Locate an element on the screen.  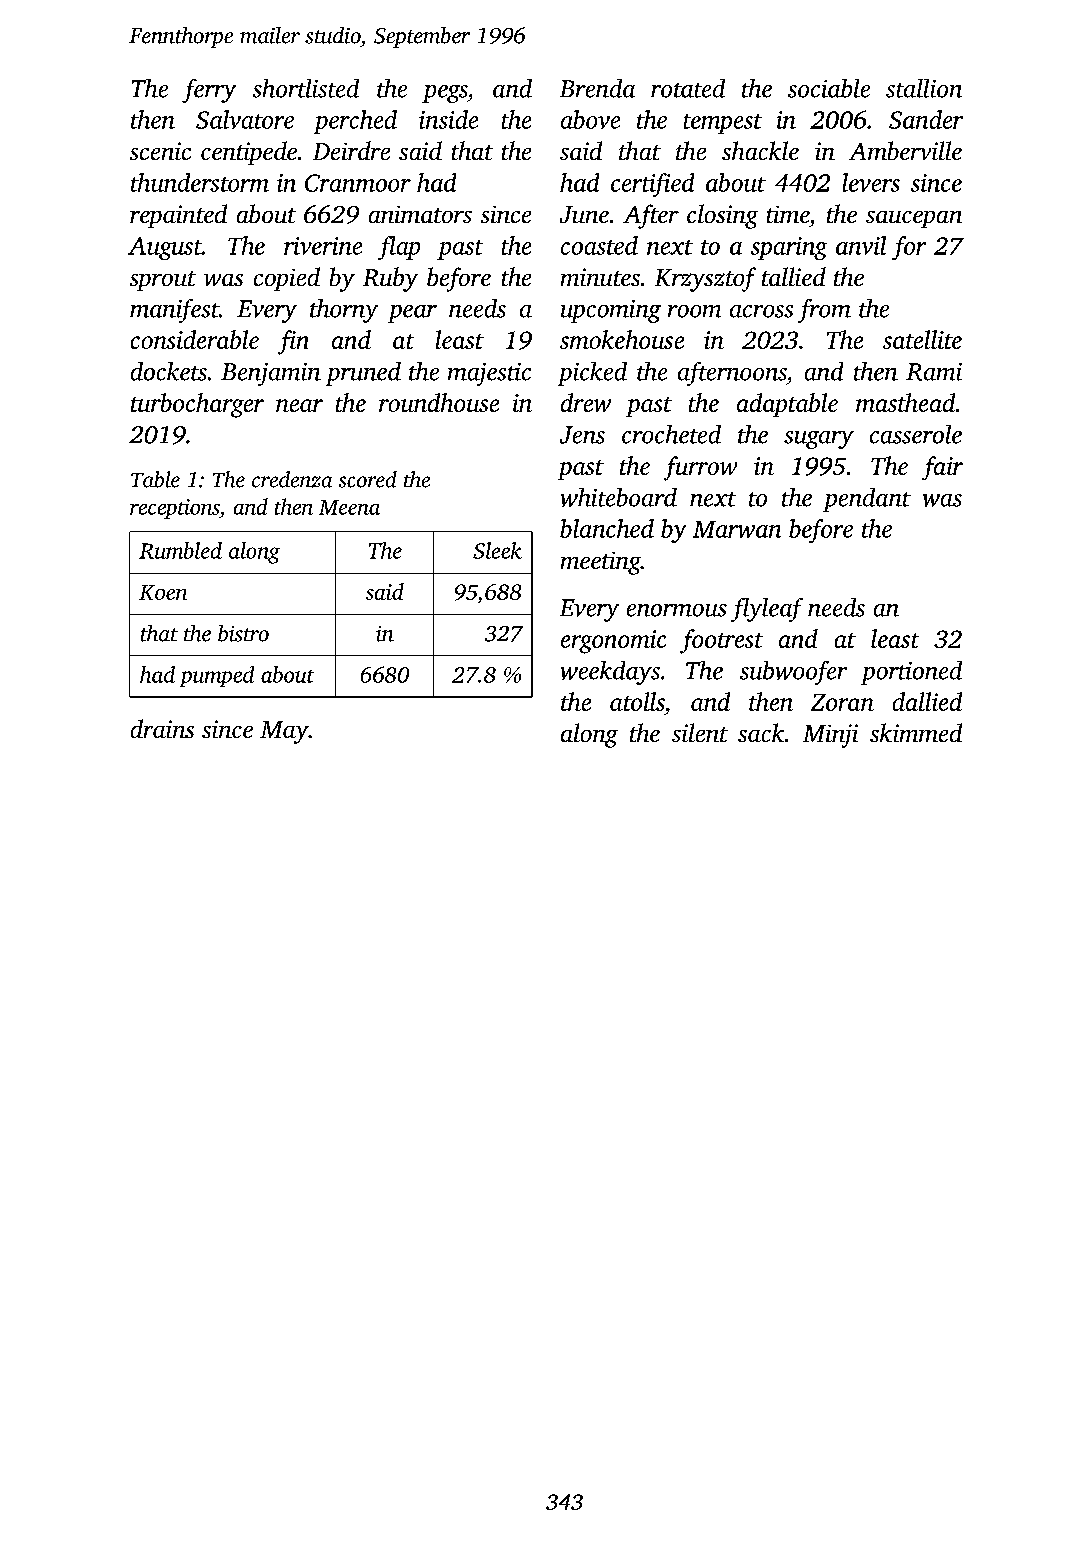
ergonomic is located at coordinates (613, 642).
